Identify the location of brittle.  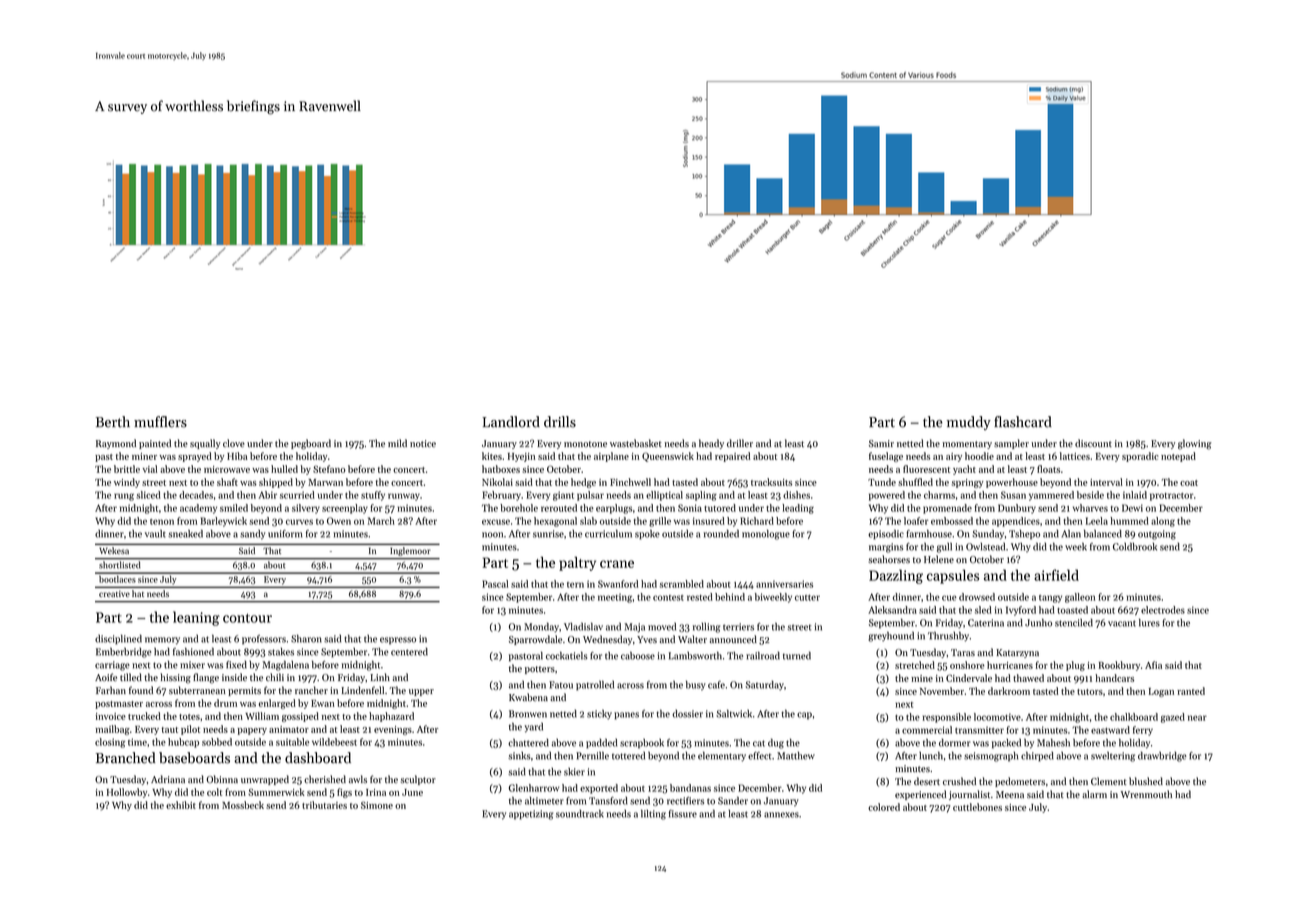
(127, 469).
